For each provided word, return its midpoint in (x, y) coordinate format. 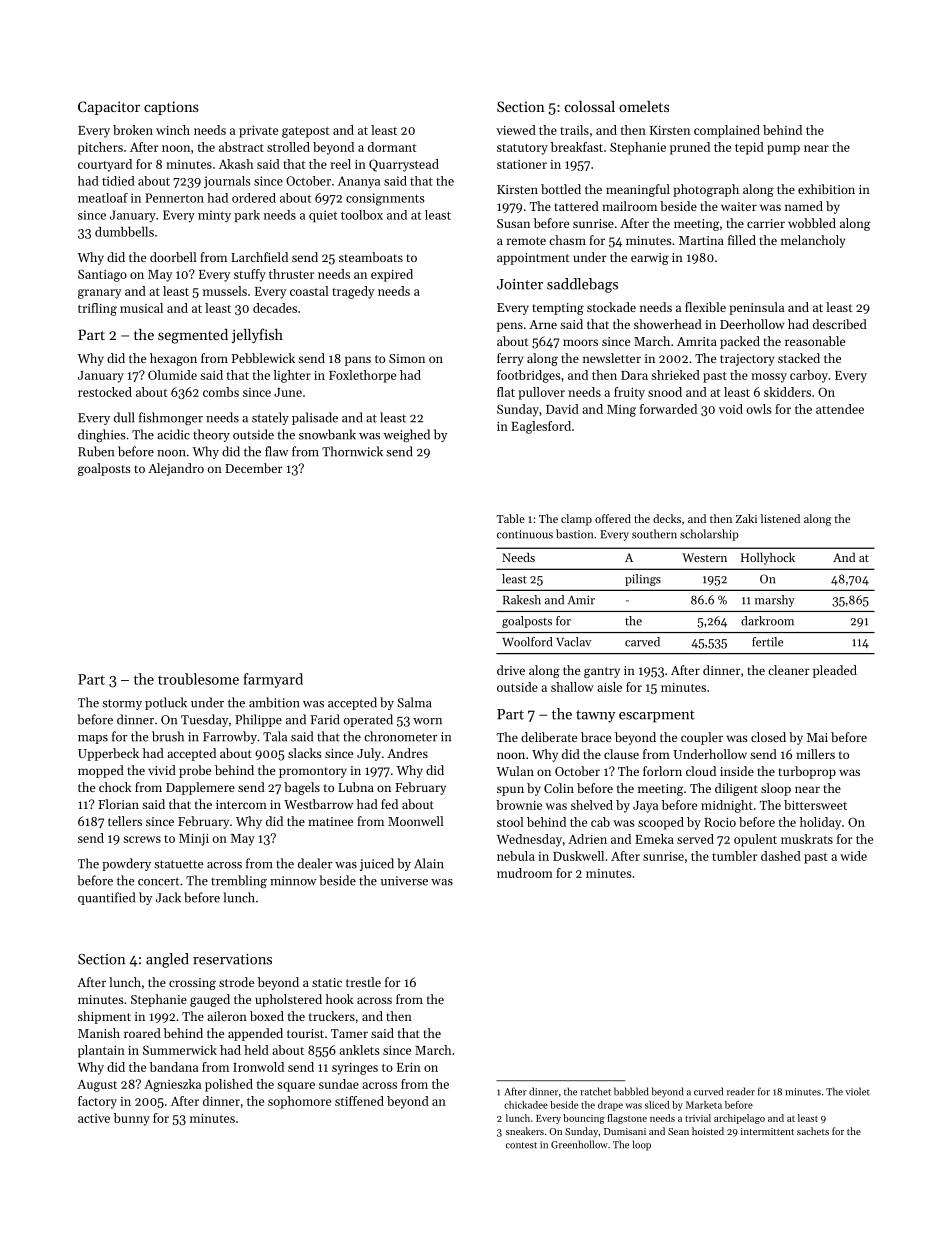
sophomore (299, 1102)
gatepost (305, 132)
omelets (644, 106)
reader (741, 1091)
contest (521, 1145)
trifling (97, 309)
